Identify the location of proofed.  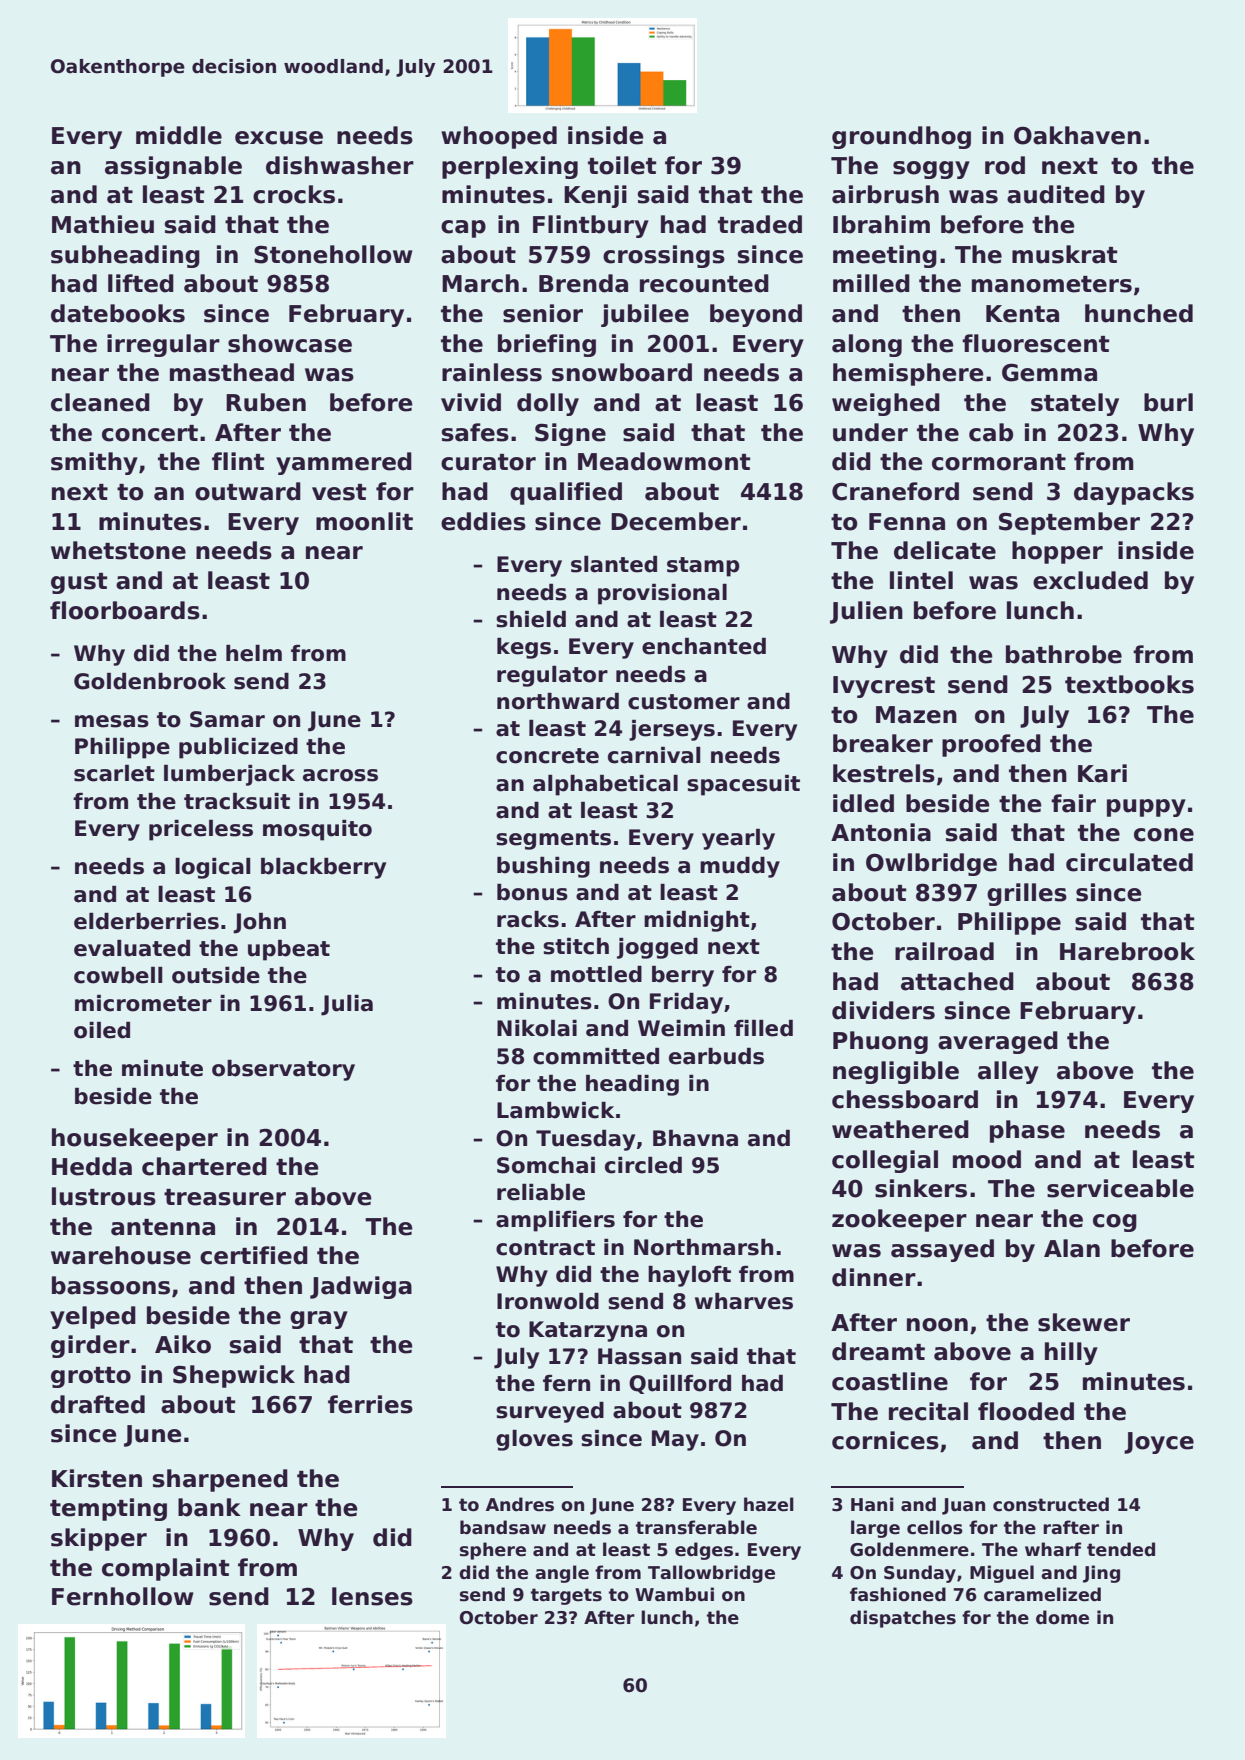
(991, 745).
